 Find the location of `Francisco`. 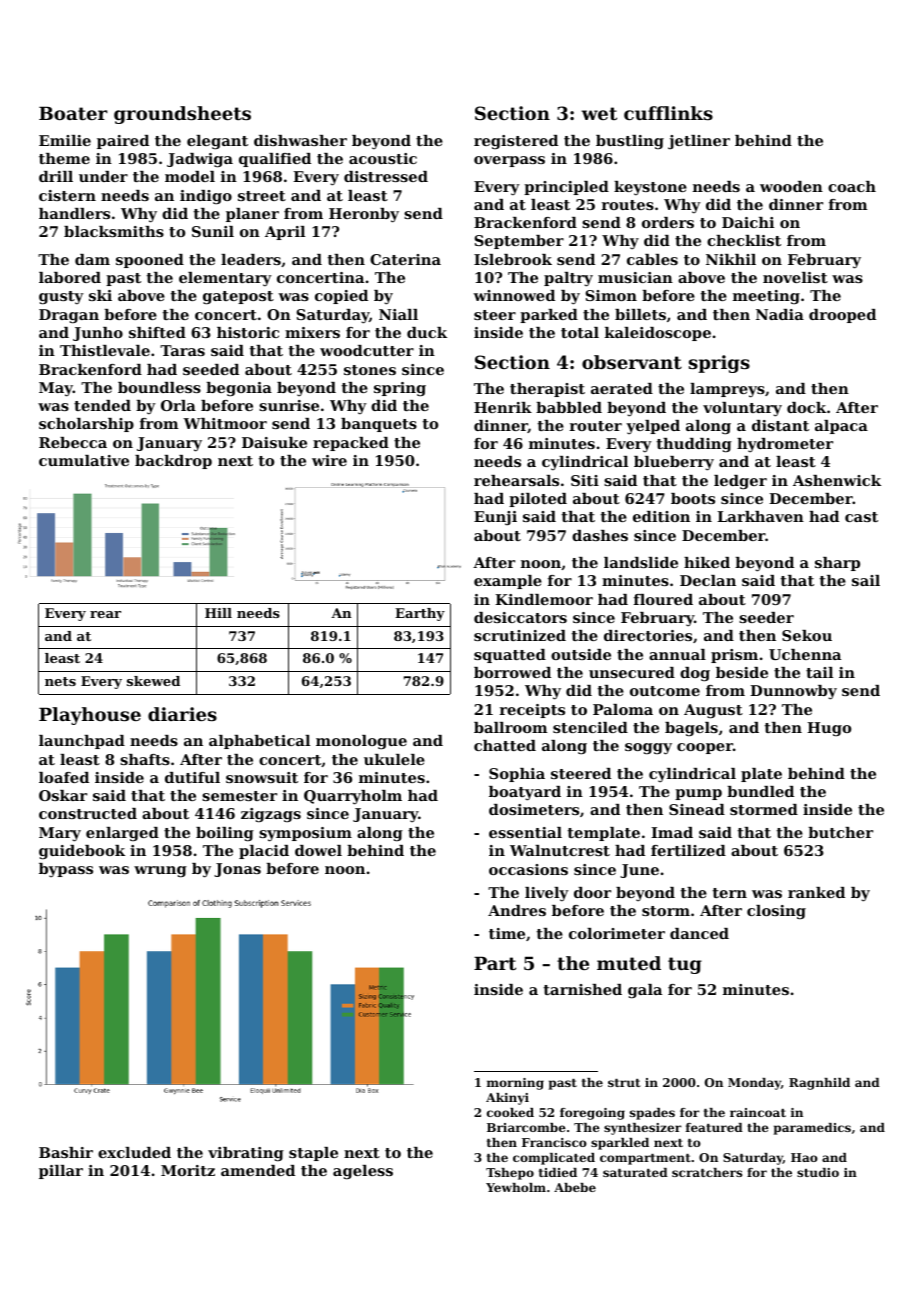

Francisco is located at coordinates (554, 1142).
